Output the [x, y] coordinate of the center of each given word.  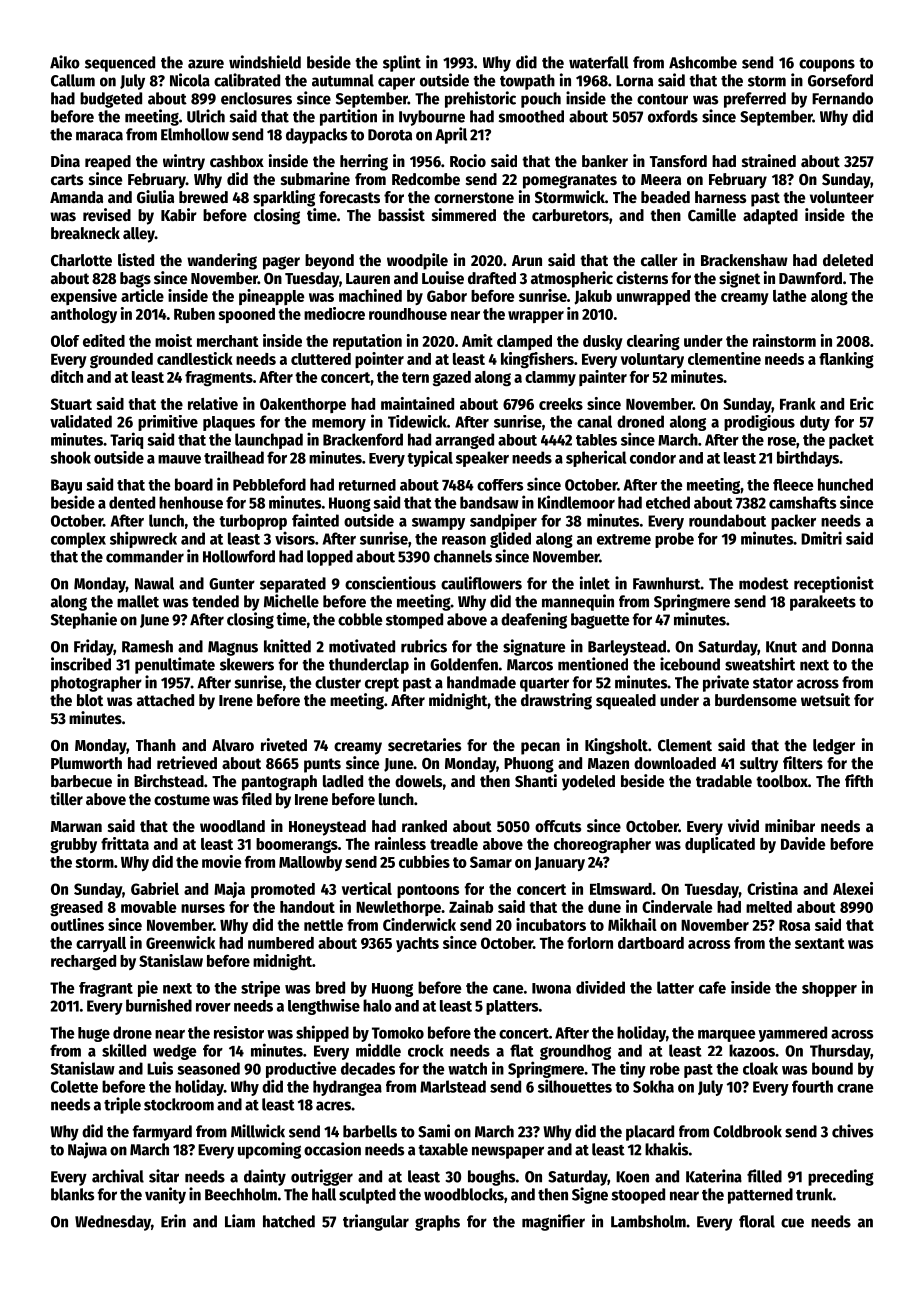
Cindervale [677, 906]
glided [510, 539]
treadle [454, 844]
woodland [232, 826]
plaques [229, 423]
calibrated [247, 80]
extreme [624, 539]
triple [122, 1105]
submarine [315, 179]
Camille [712, 215]
